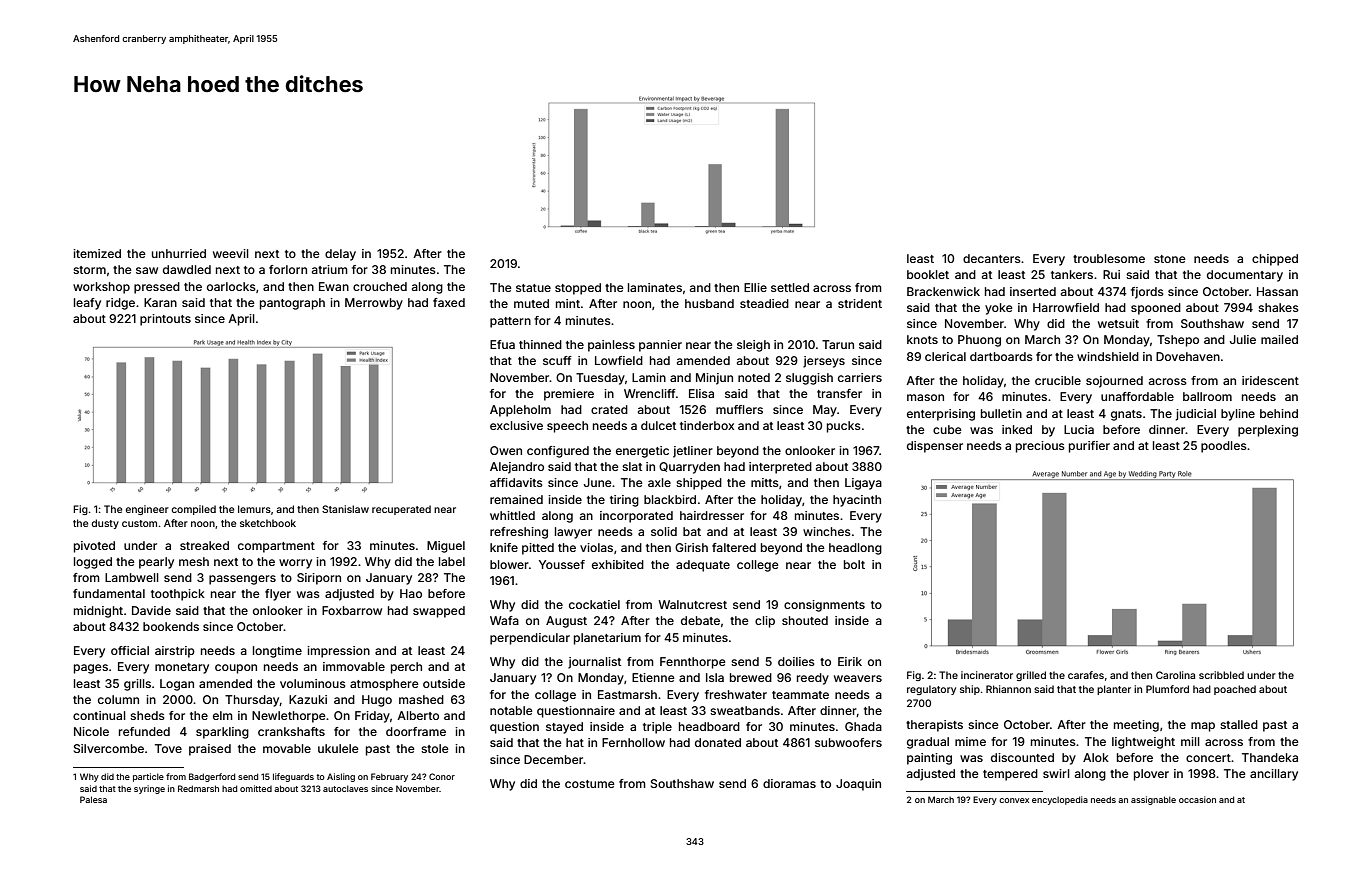  What do you see at coordinates (855, 549) in the image?
I see `headlong` at bounding box center [855, 549].
